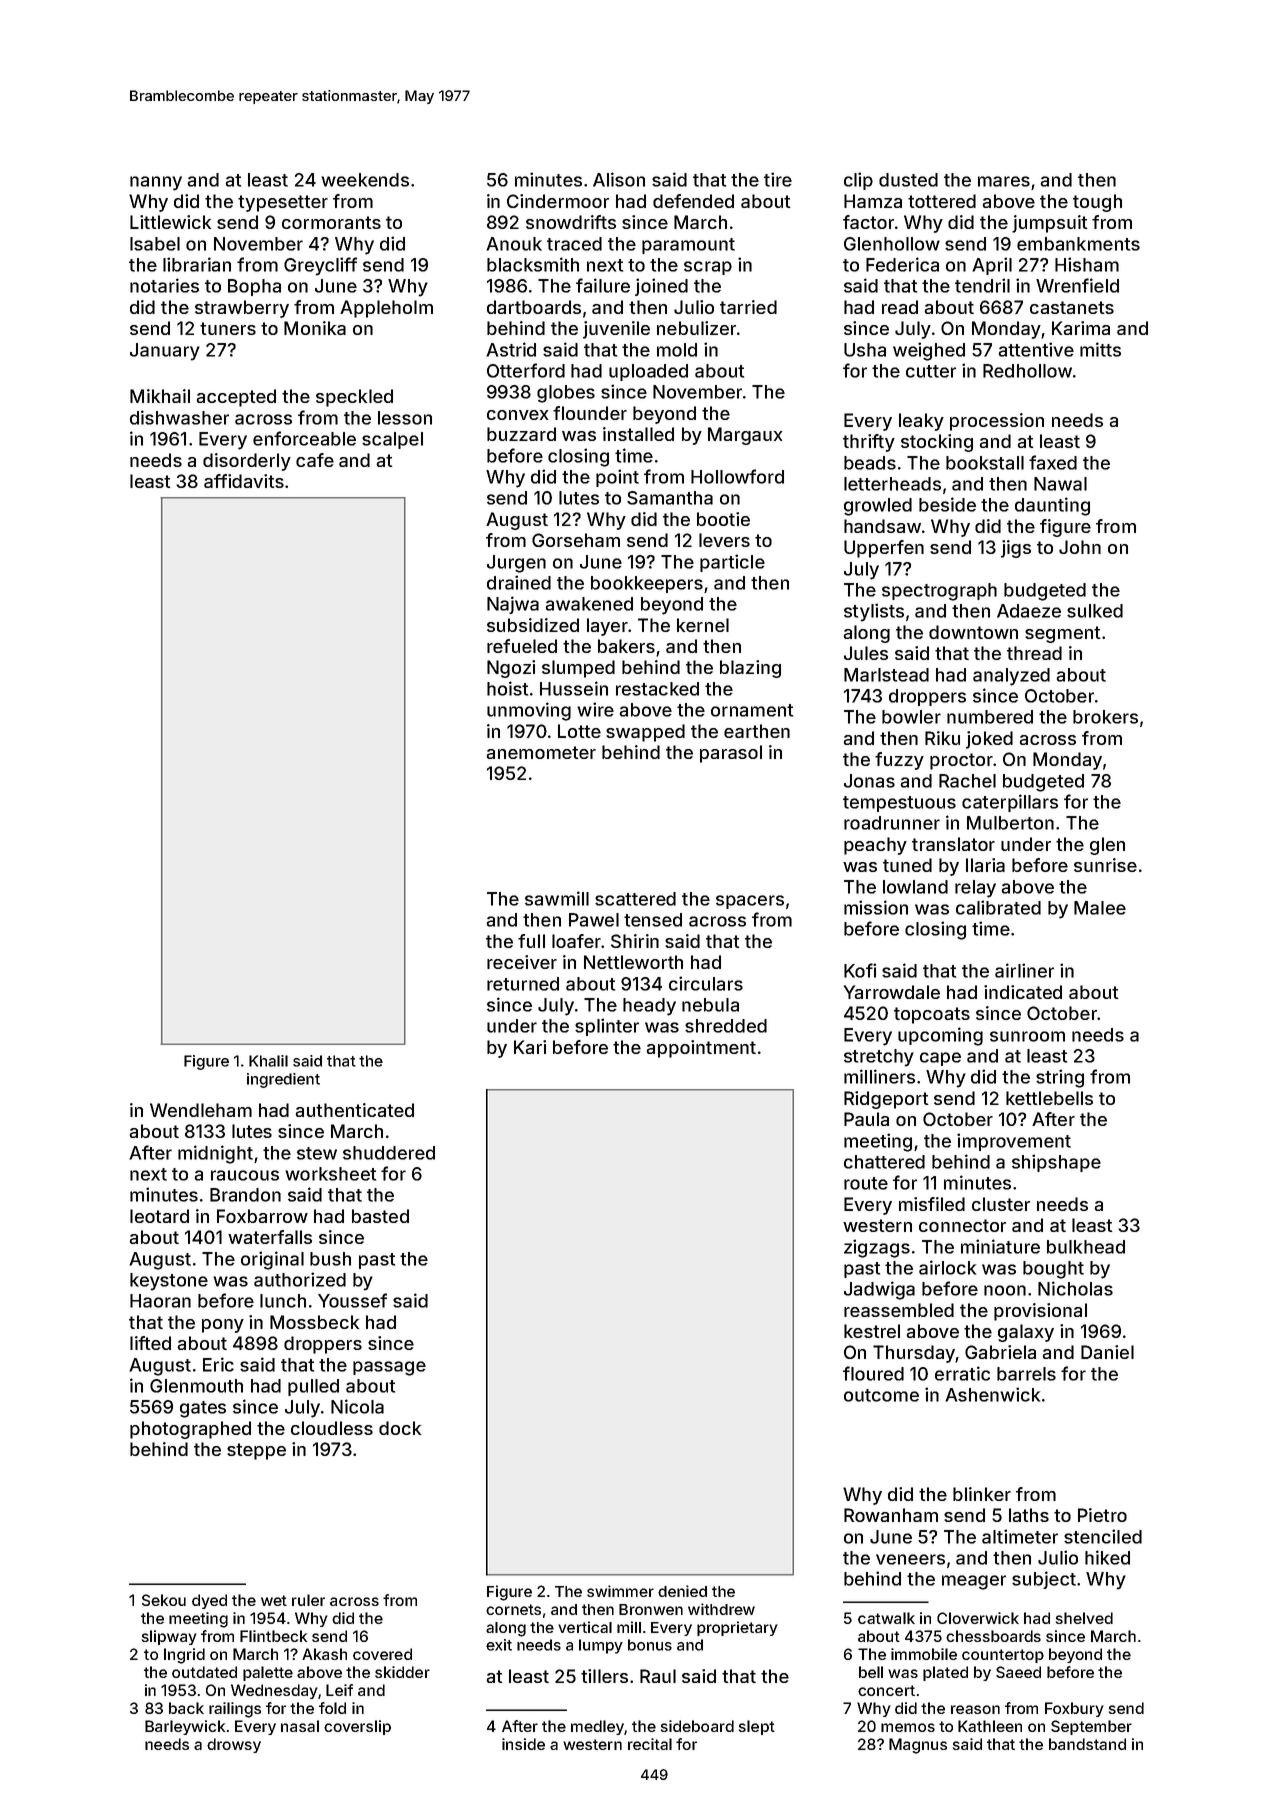 This image has height=1810, width=1280. I want to click on paramount, so click(688, 246).
